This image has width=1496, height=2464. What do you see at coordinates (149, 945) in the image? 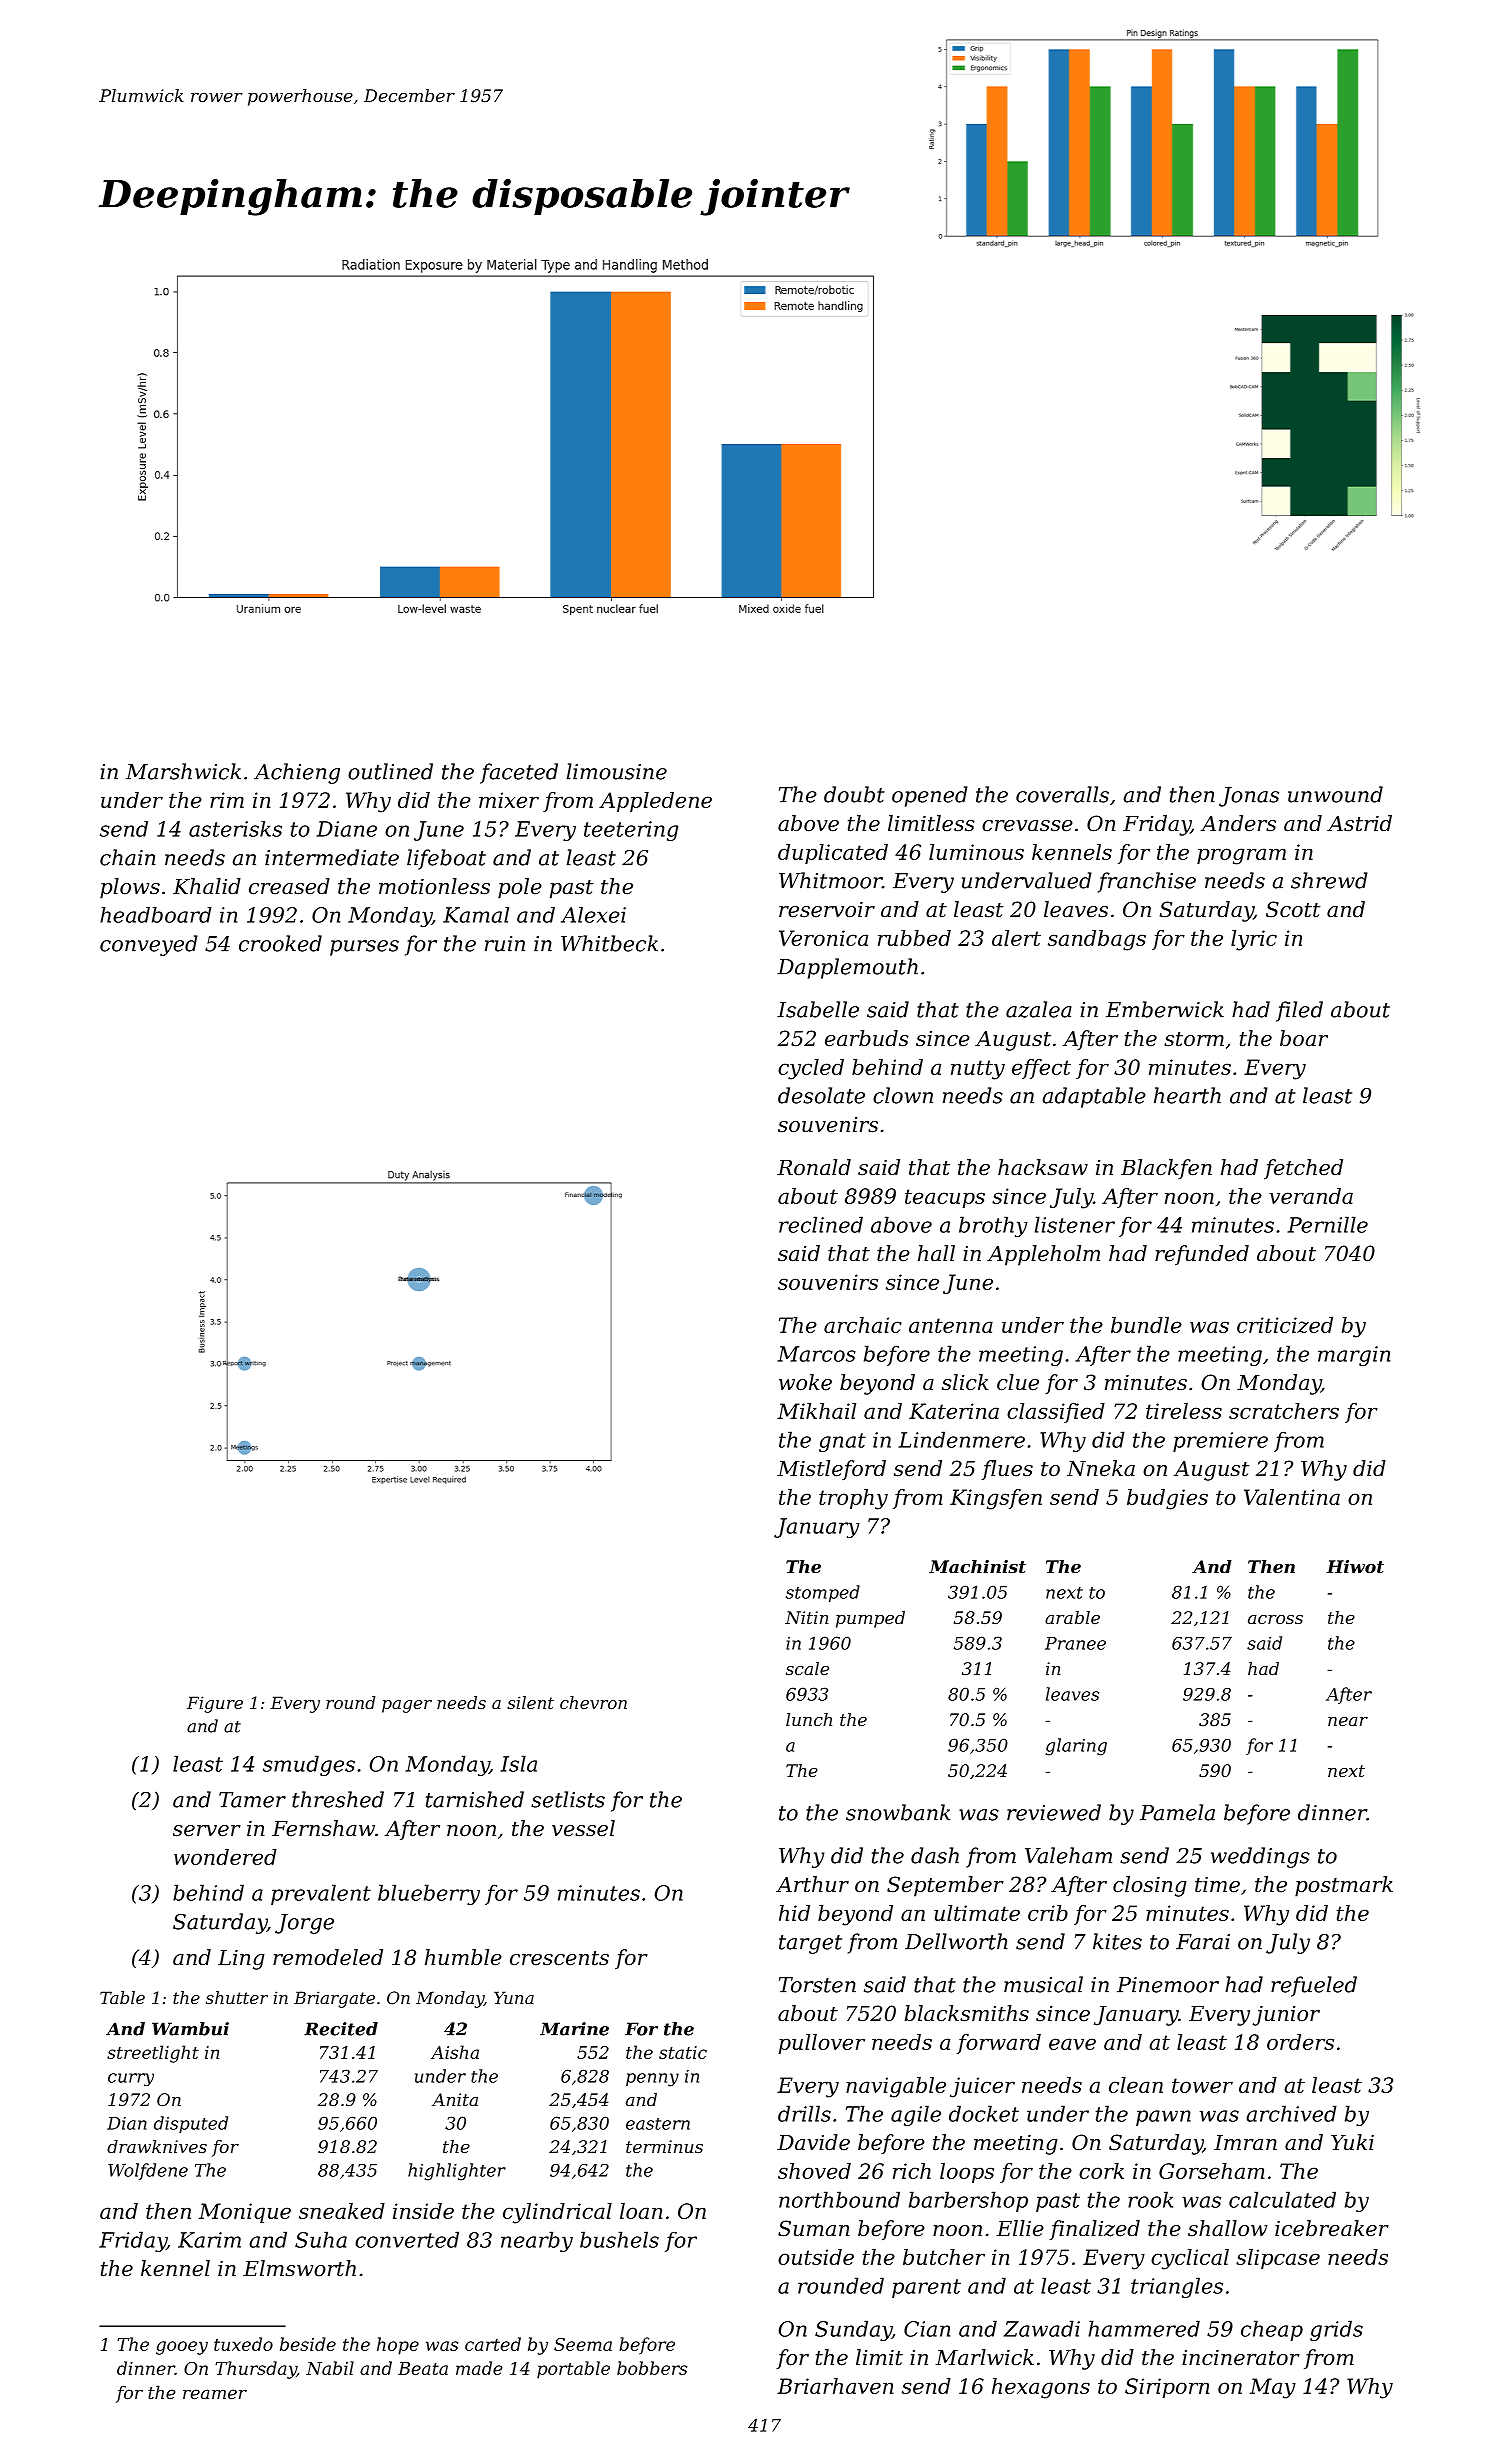
I see `conveyed` at bounding box center [149, 945].
